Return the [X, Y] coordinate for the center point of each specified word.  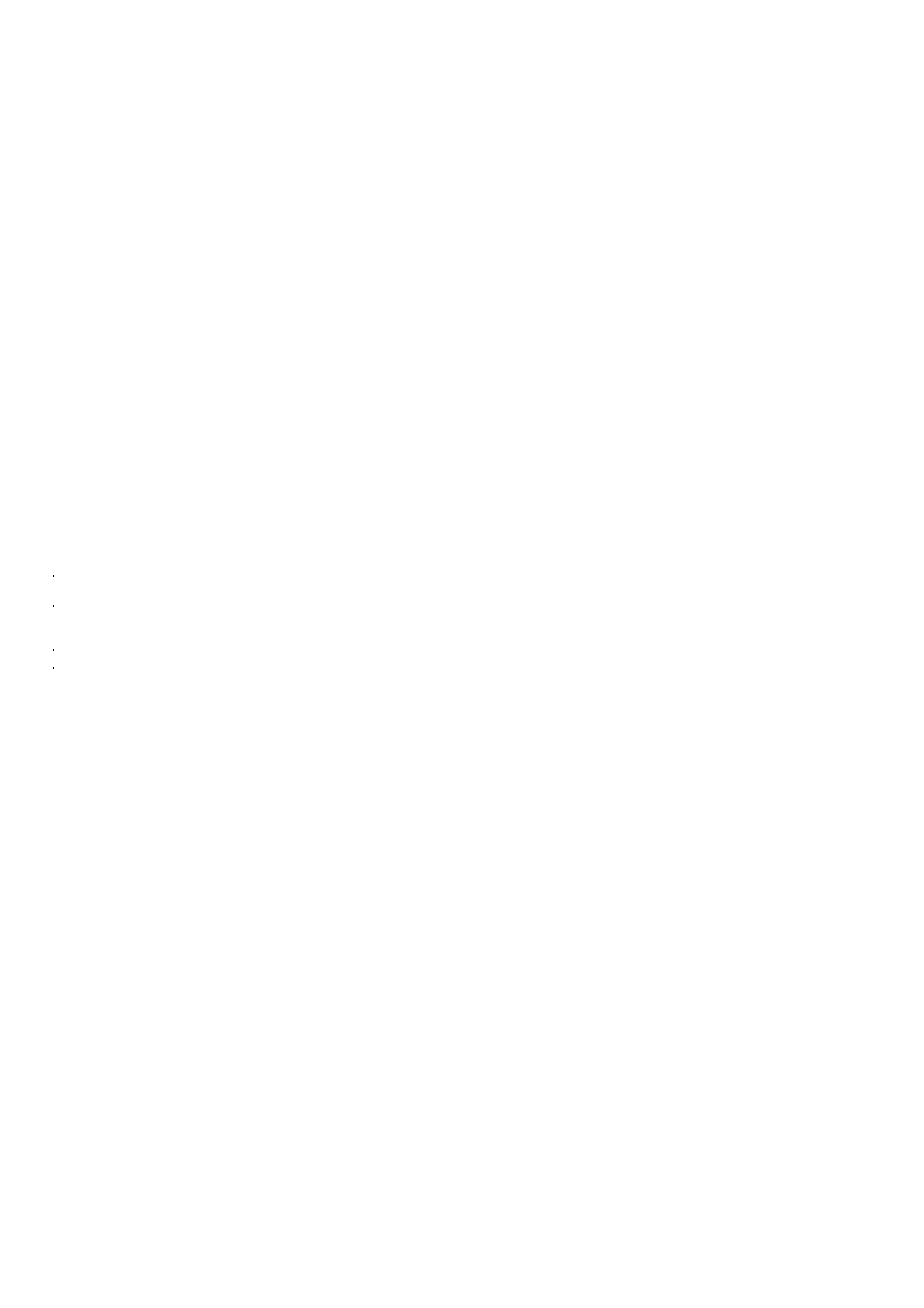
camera [142, 819]
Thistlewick [197, 119]
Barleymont [235, 606]
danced [772, 723]
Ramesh [568, 264]
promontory [712, 135]
